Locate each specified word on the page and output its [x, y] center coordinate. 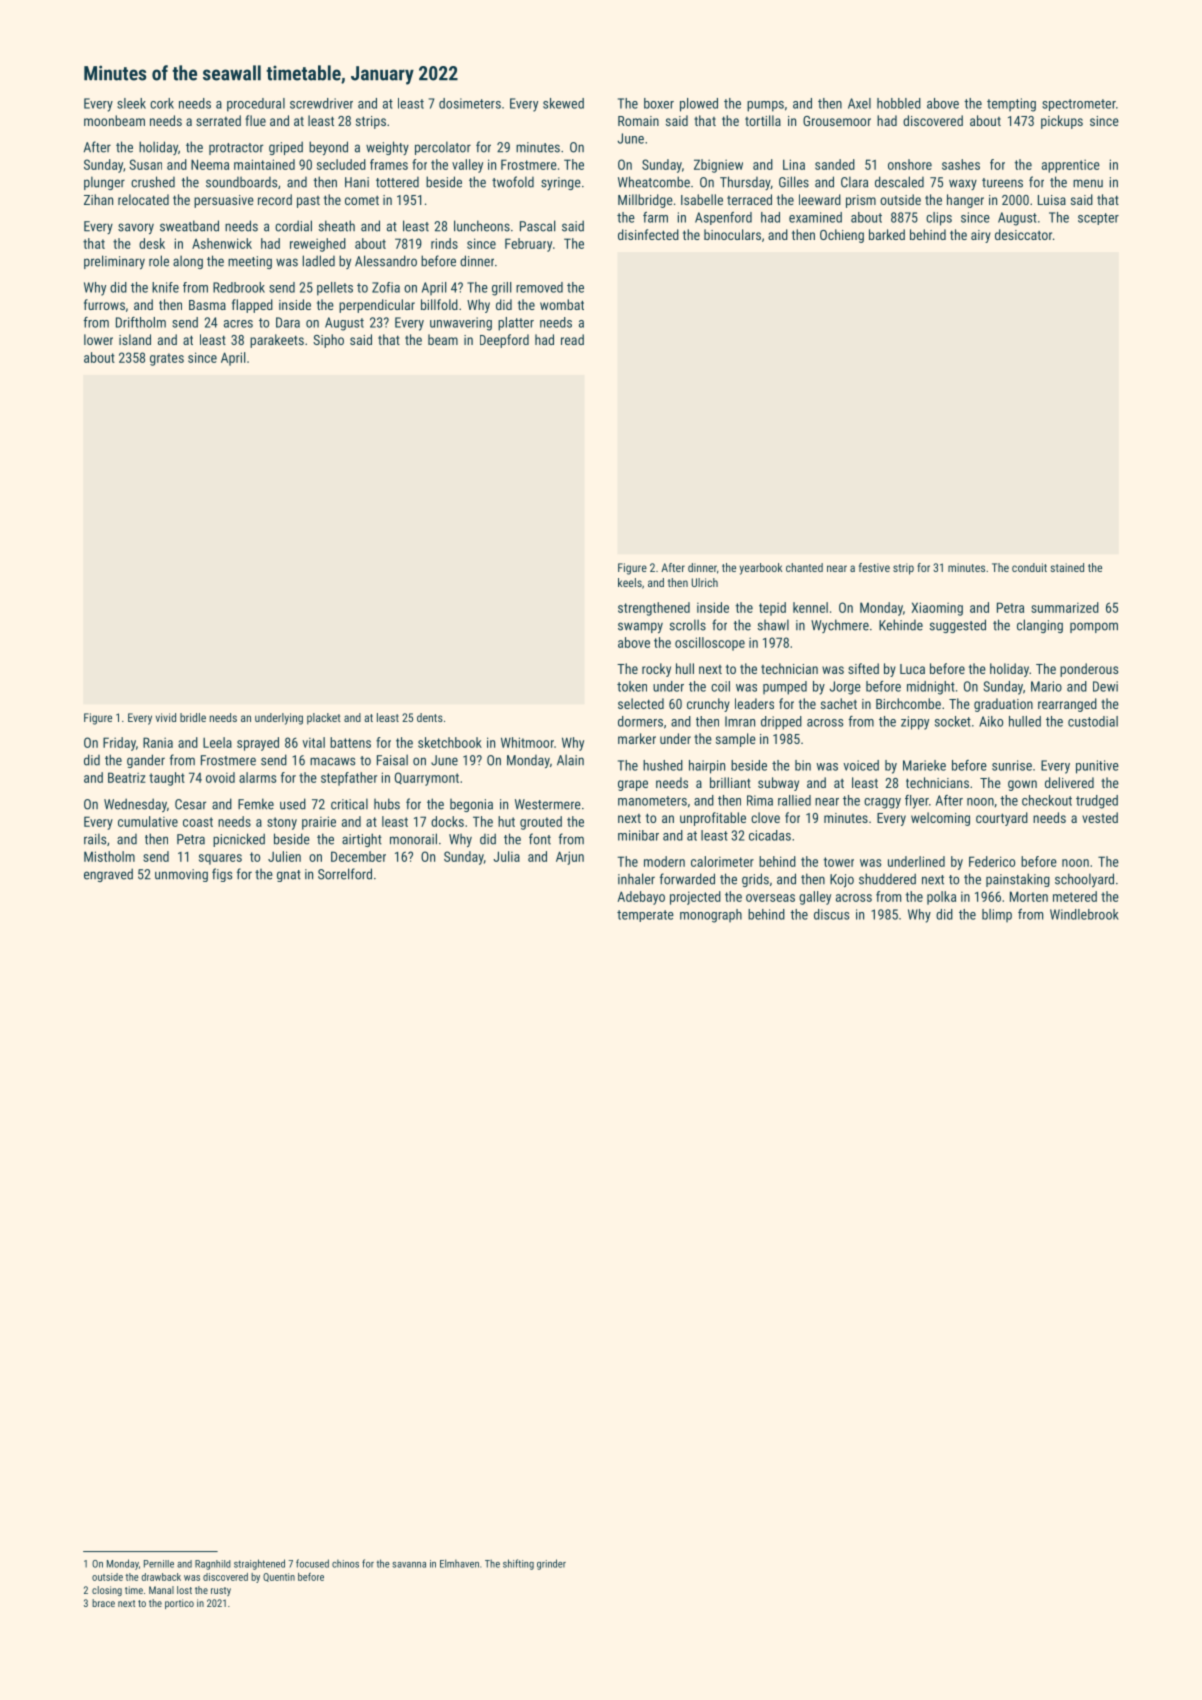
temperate [645, 916]
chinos [345, 1563]
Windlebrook [1084, 914]
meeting [250, 262]
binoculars [732, 234]
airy [981, 236]
